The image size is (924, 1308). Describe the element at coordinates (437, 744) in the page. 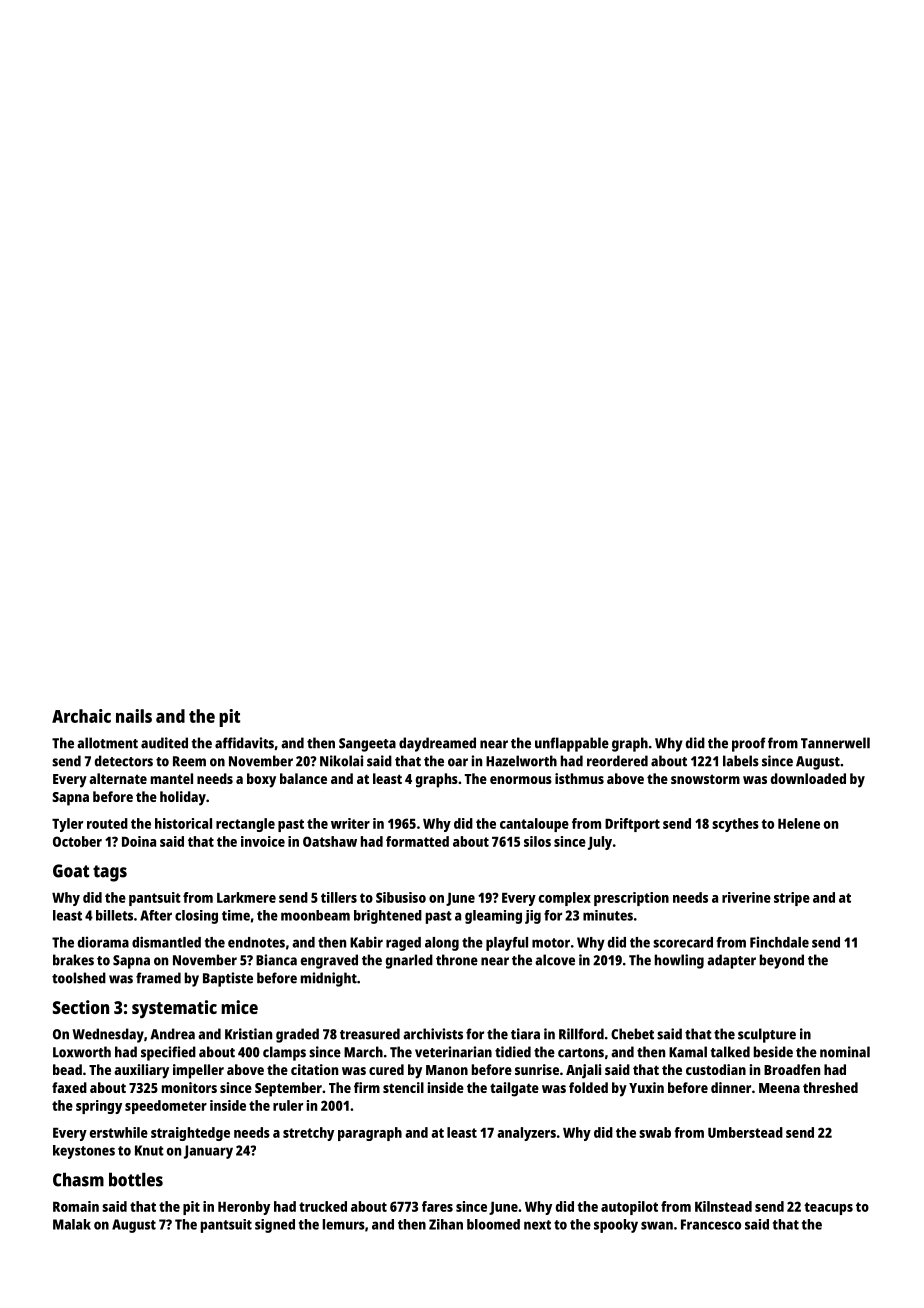

I see `daydreamed` at that location.
